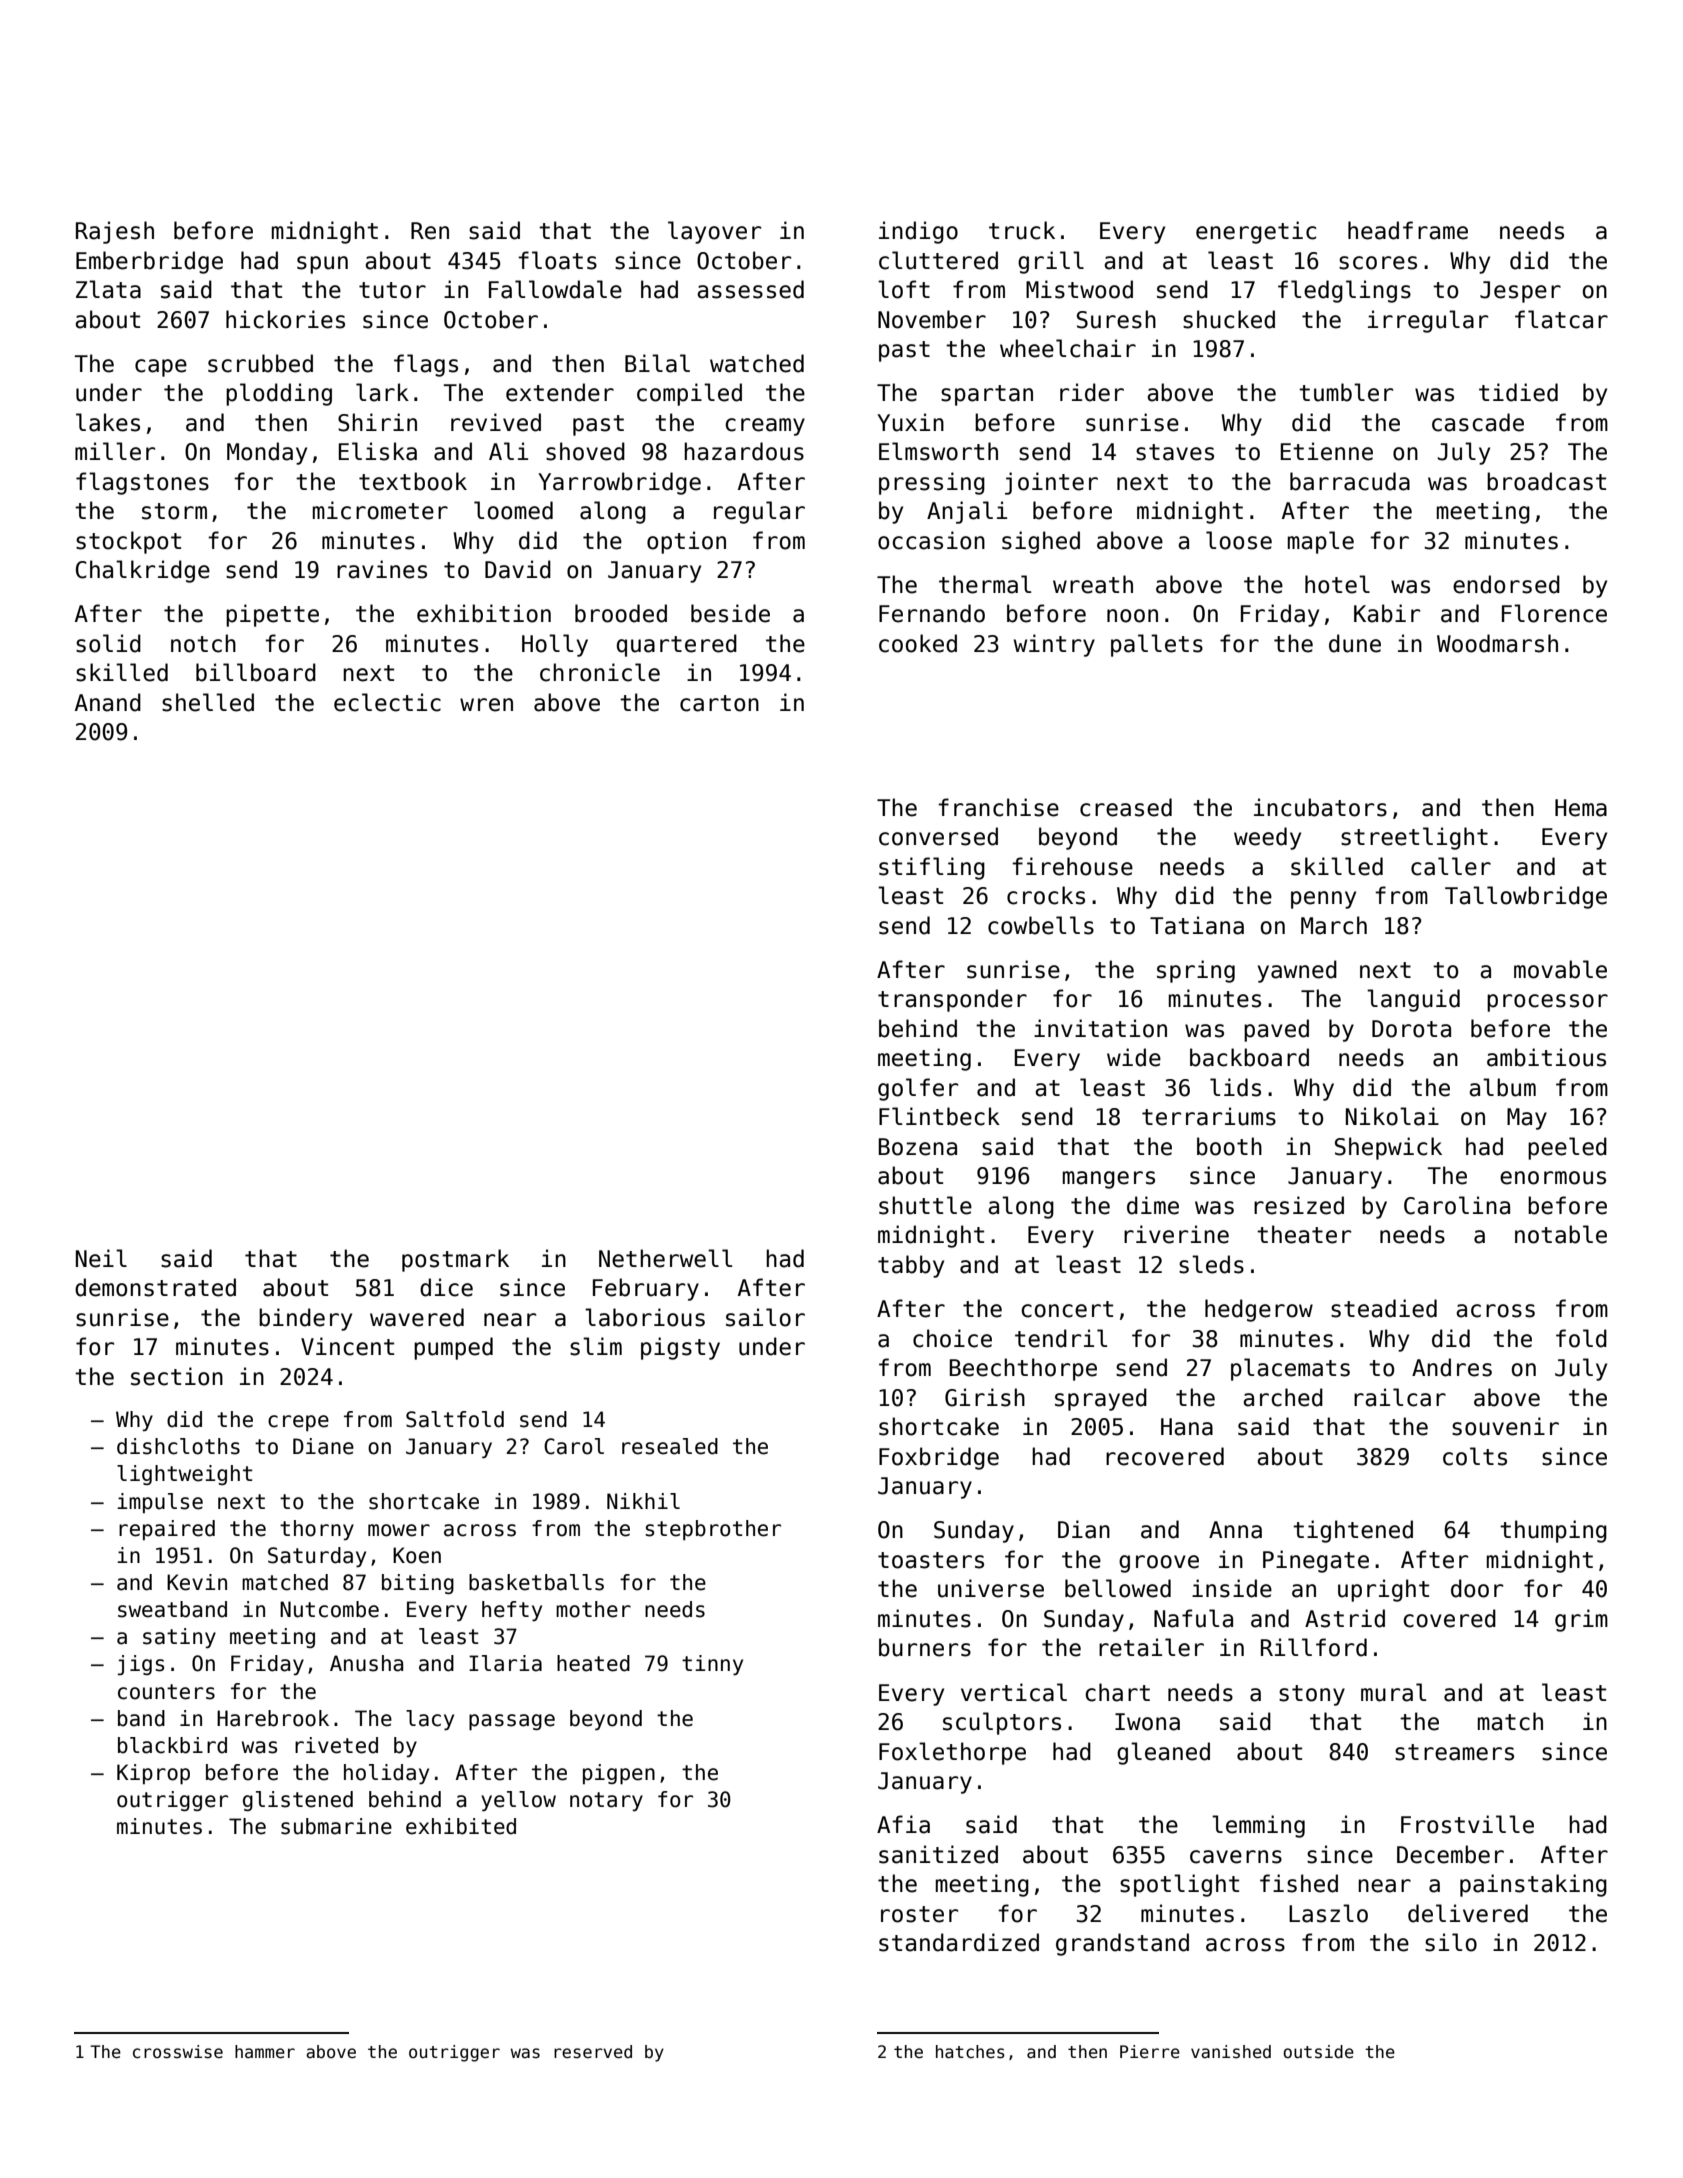 This document has width=1683, height=2178. What do you see at coordinates (593, 2052) in the document?
I see `reserved` at bounding box center [593, 2052].
